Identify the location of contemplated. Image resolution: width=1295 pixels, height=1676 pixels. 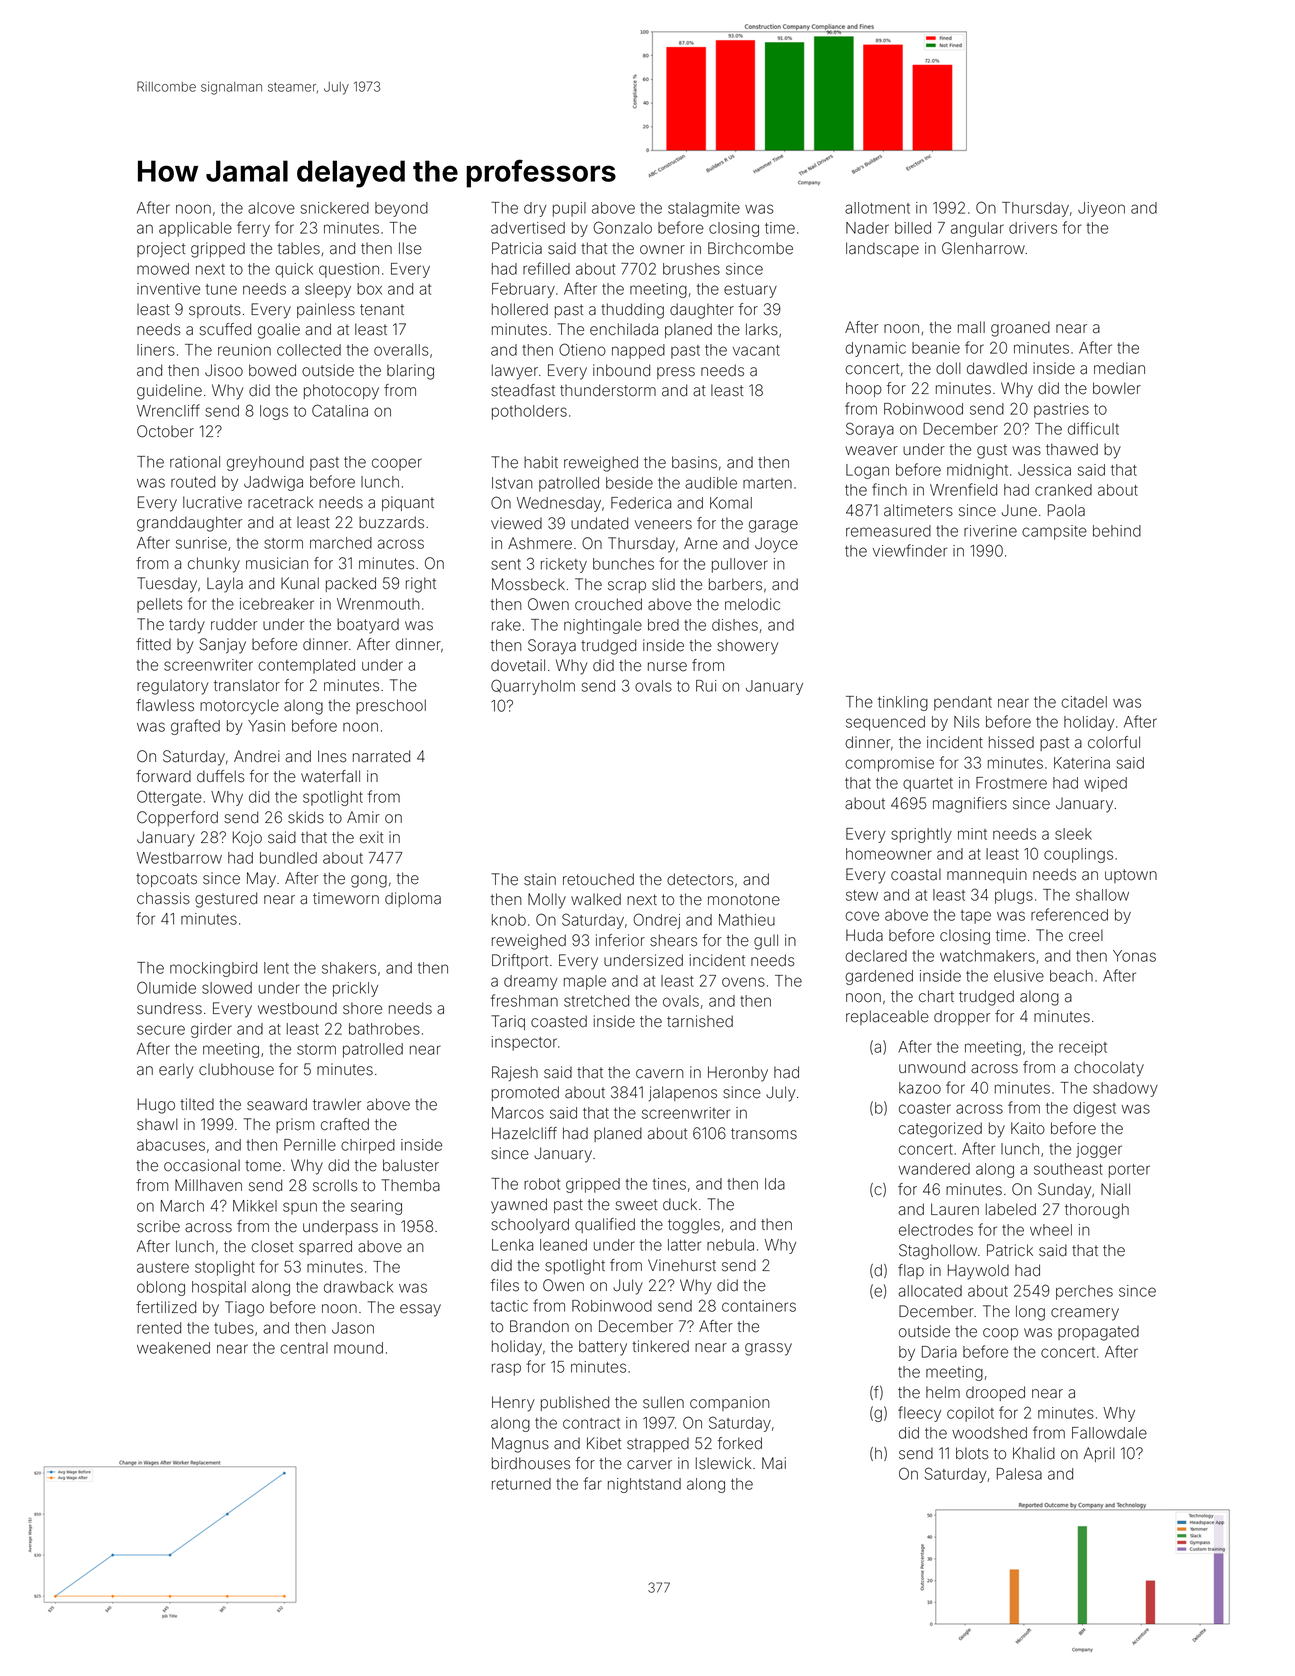
(306, 666).
